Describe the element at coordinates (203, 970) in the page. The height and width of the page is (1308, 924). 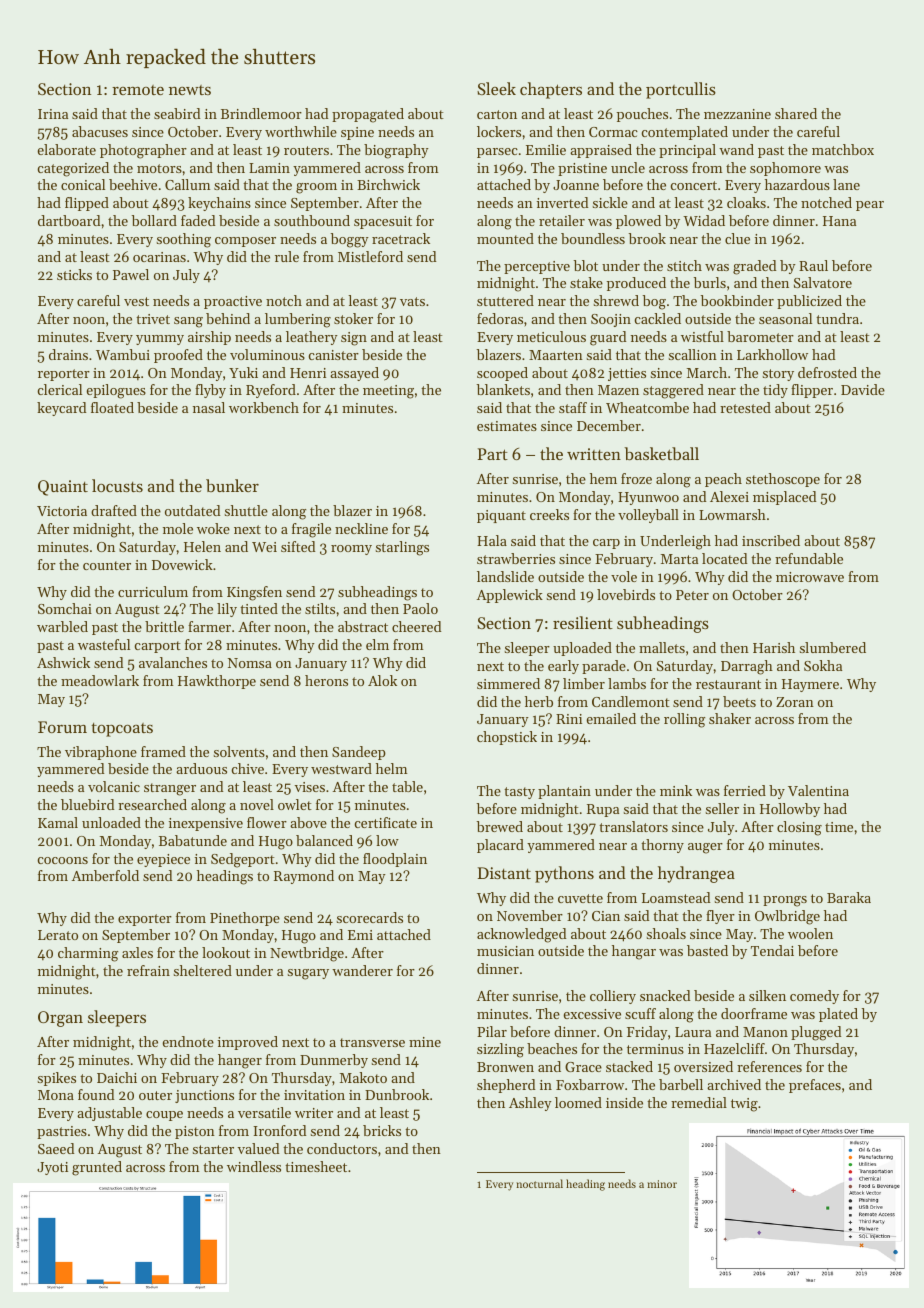
I see `sheltered` at that location.
